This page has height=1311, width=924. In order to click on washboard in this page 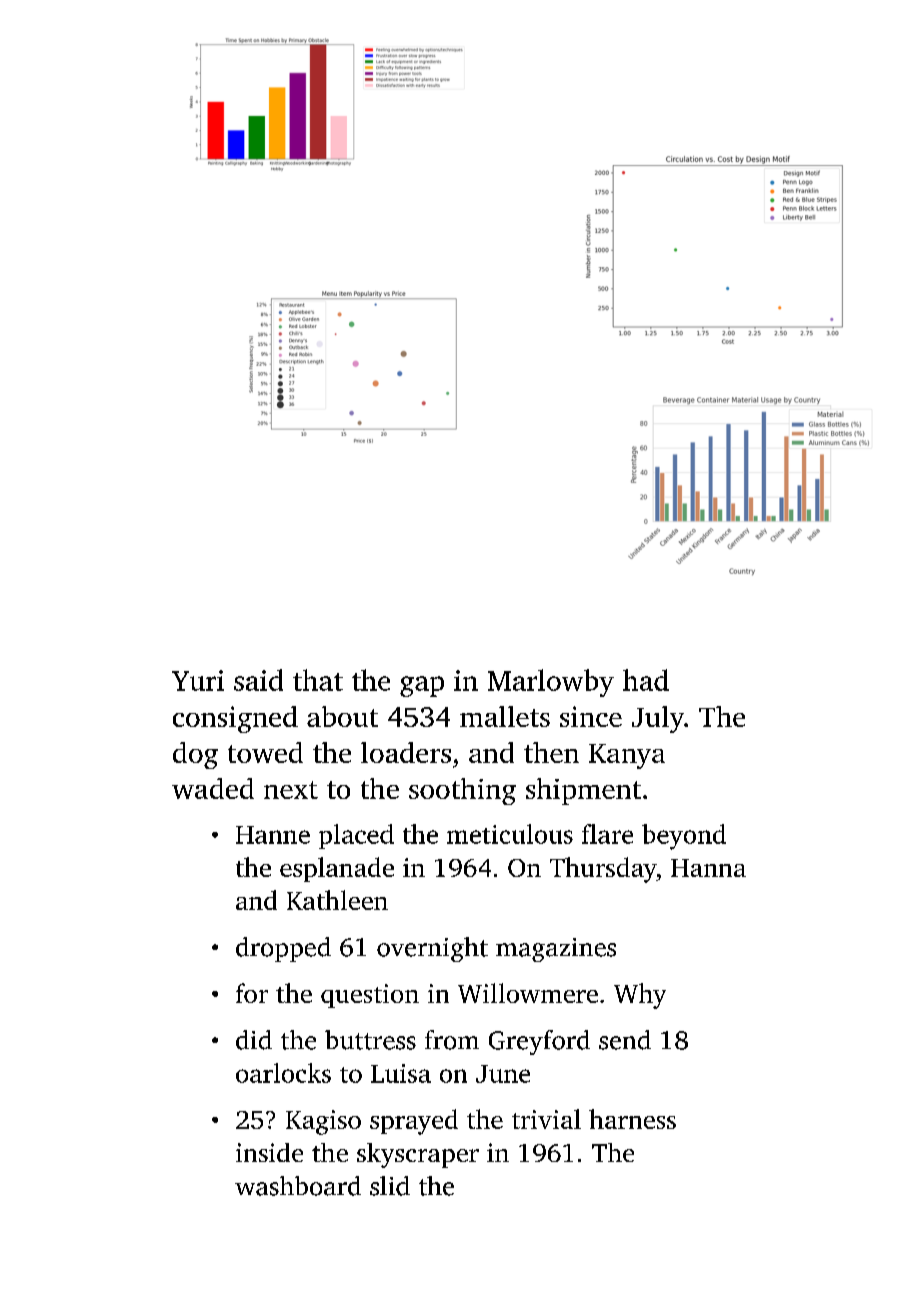, I will do `click(298, 1186)`.
